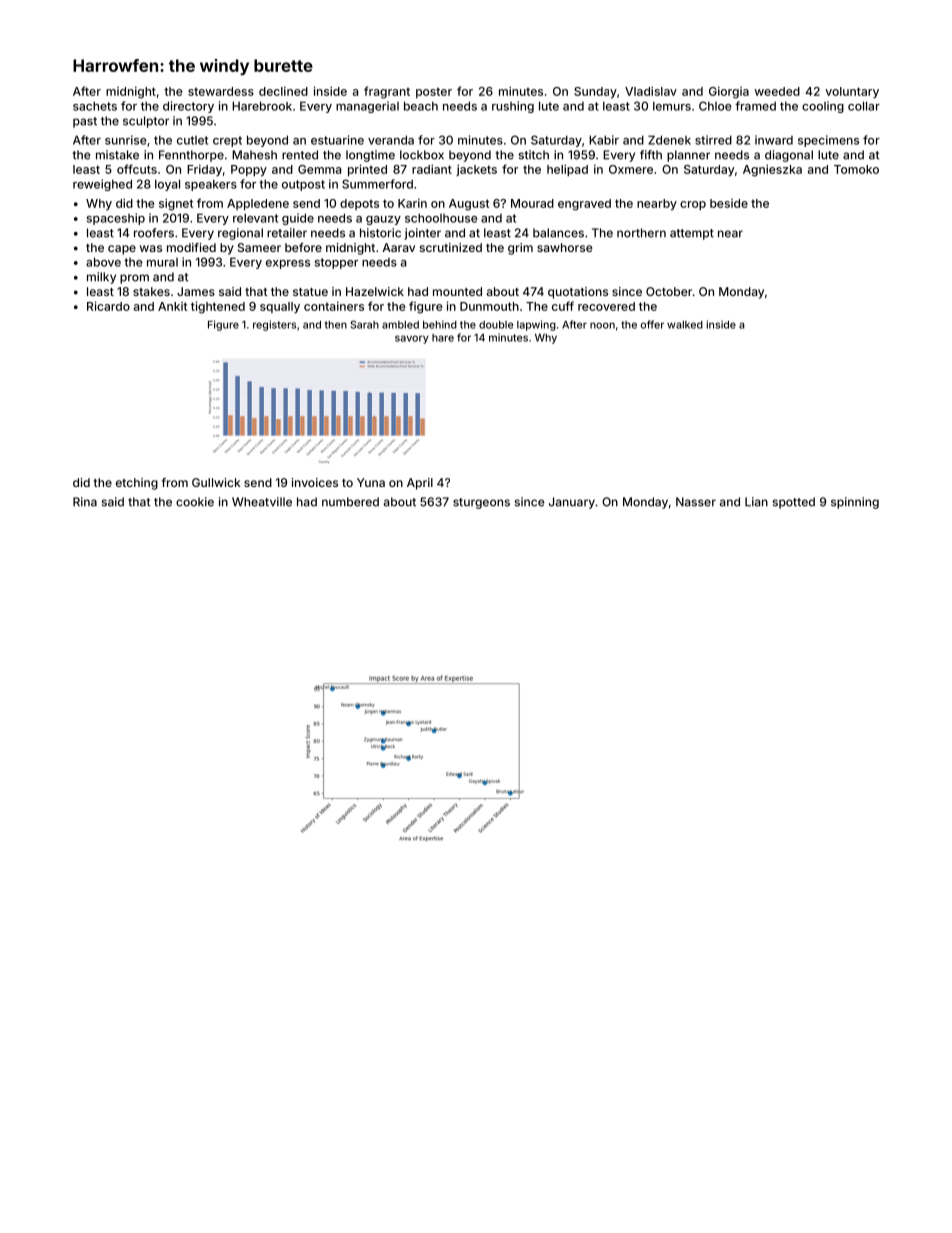 Image resolution: width=952 pixels, height=1233 pixels. Describe the element at coordinates (602, 325) in the image. I see `noon` at that location.
